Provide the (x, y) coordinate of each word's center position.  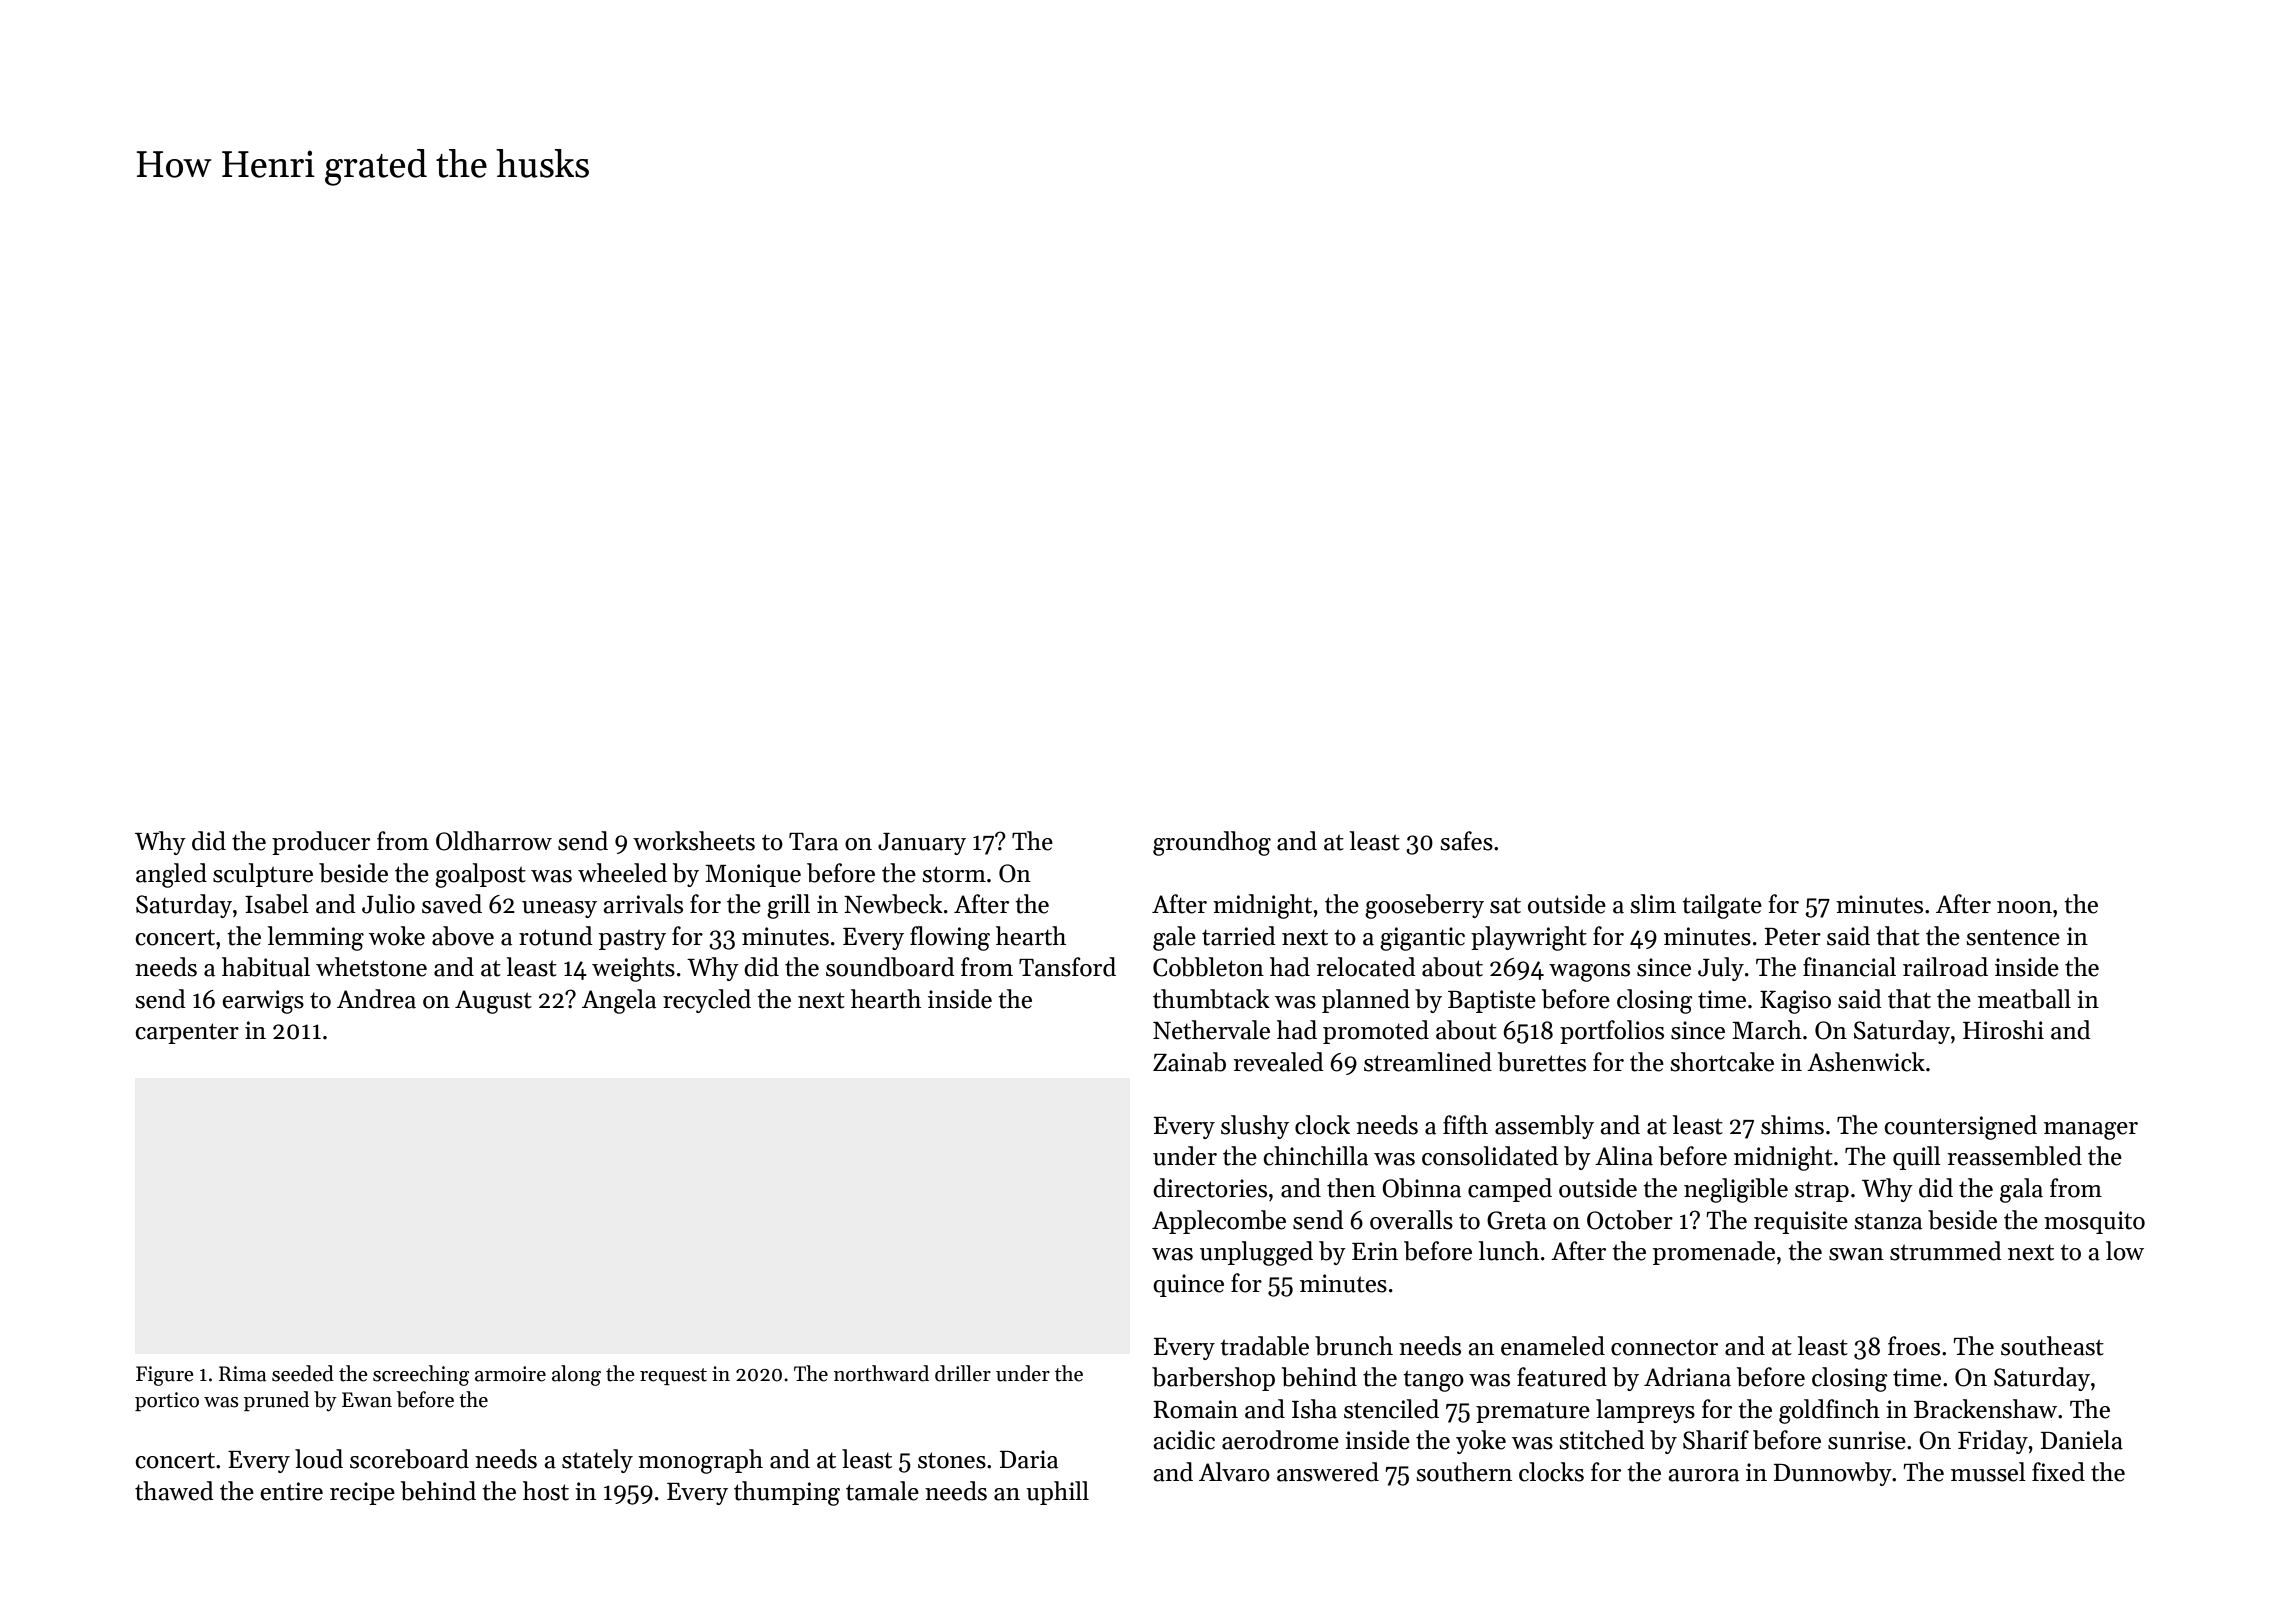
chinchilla (1315, 1156)
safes (1466, 841)
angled (171, 875)
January (922, 844)
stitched (1602, 1440)
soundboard (890, 967)
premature (1533, 1412)
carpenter (187, 1033)
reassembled (2015, 1156)
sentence (2013, 937)
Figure (165, 1376)
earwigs (263, 1002)
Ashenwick (1866, 1062)
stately (597, 1461)
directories (1210, 1188)
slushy (1255, 1127)
